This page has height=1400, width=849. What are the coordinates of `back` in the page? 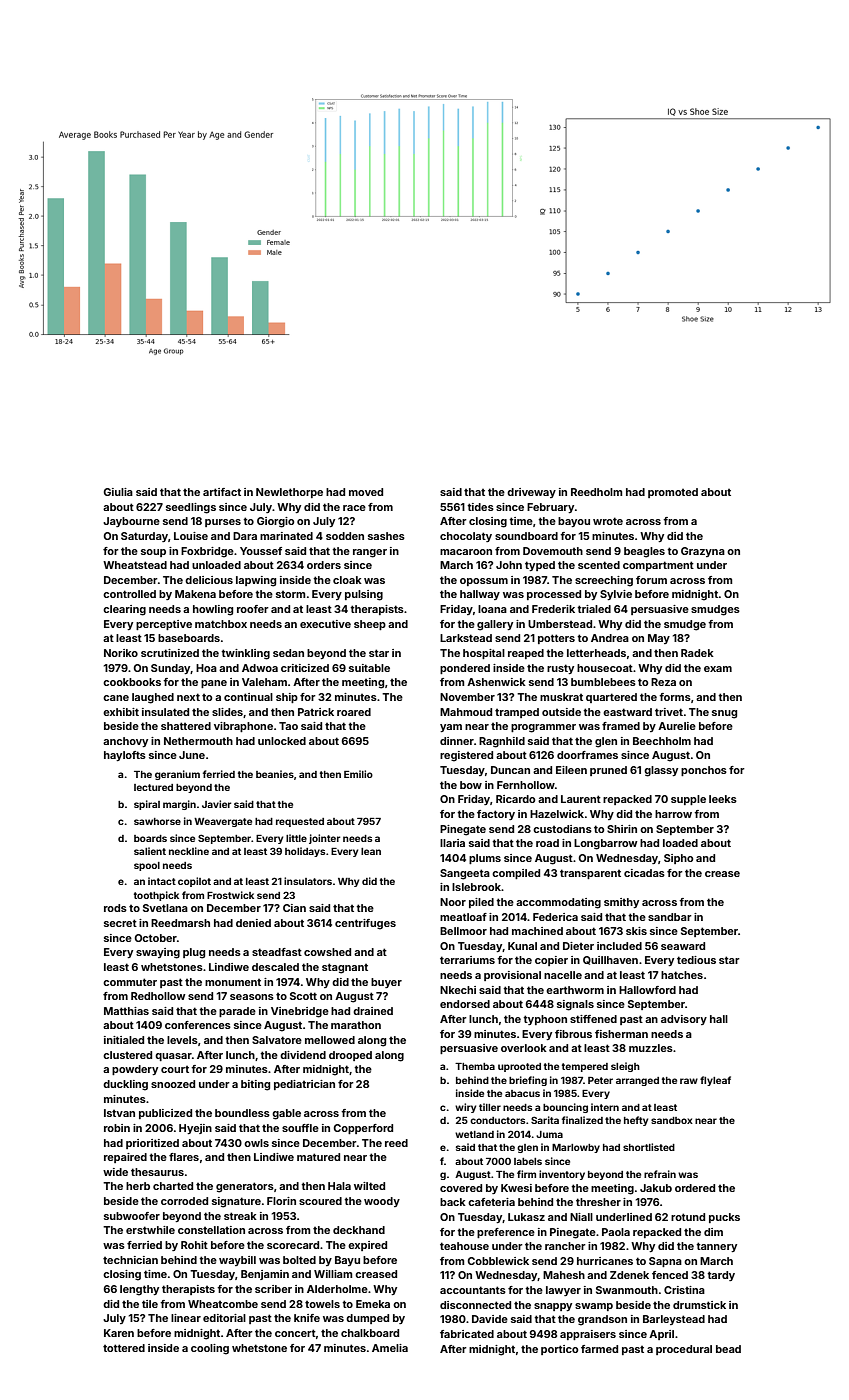 It's located at (453, 1202).
